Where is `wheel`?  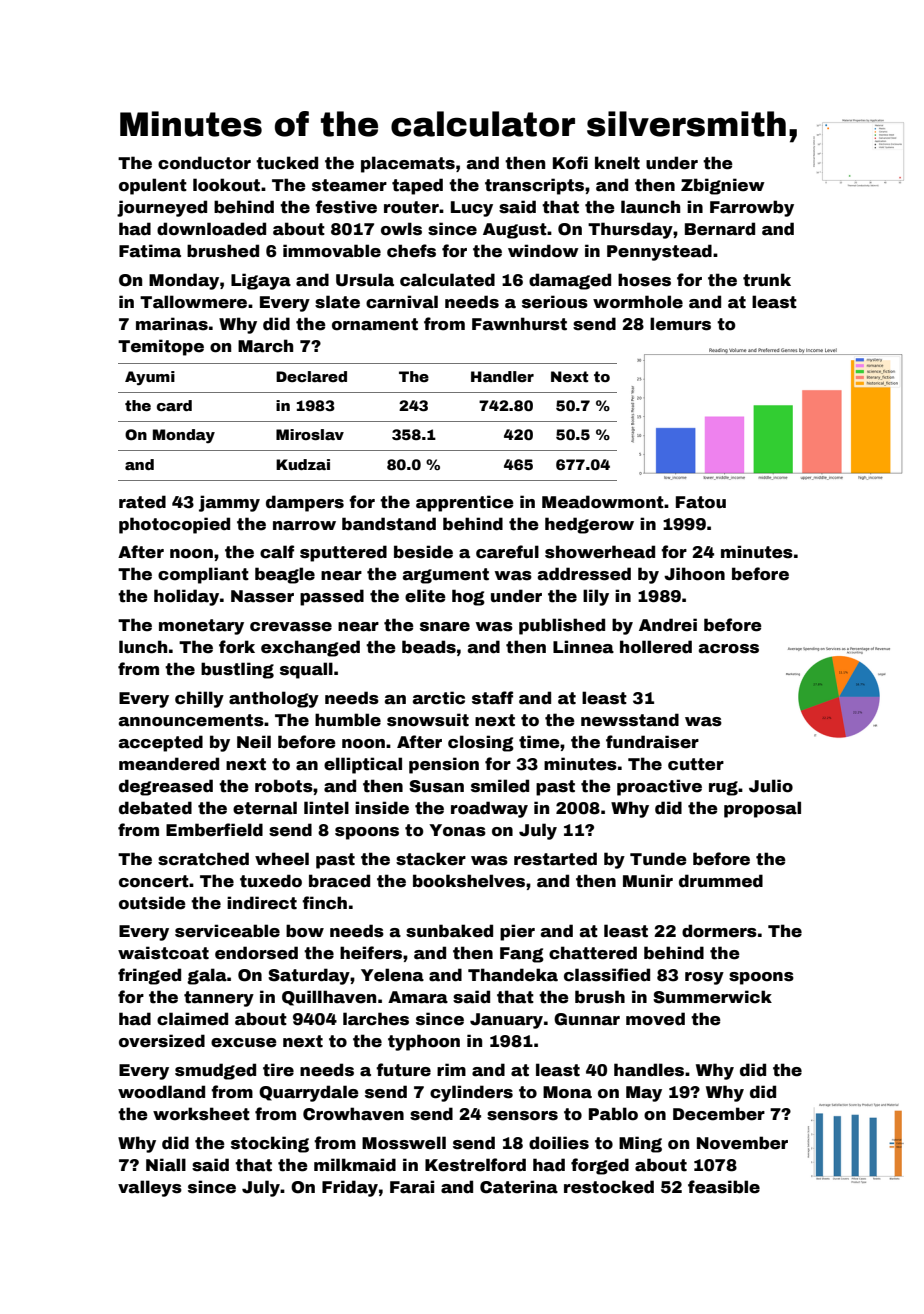
wheel is located at coordinates (282, 859).
